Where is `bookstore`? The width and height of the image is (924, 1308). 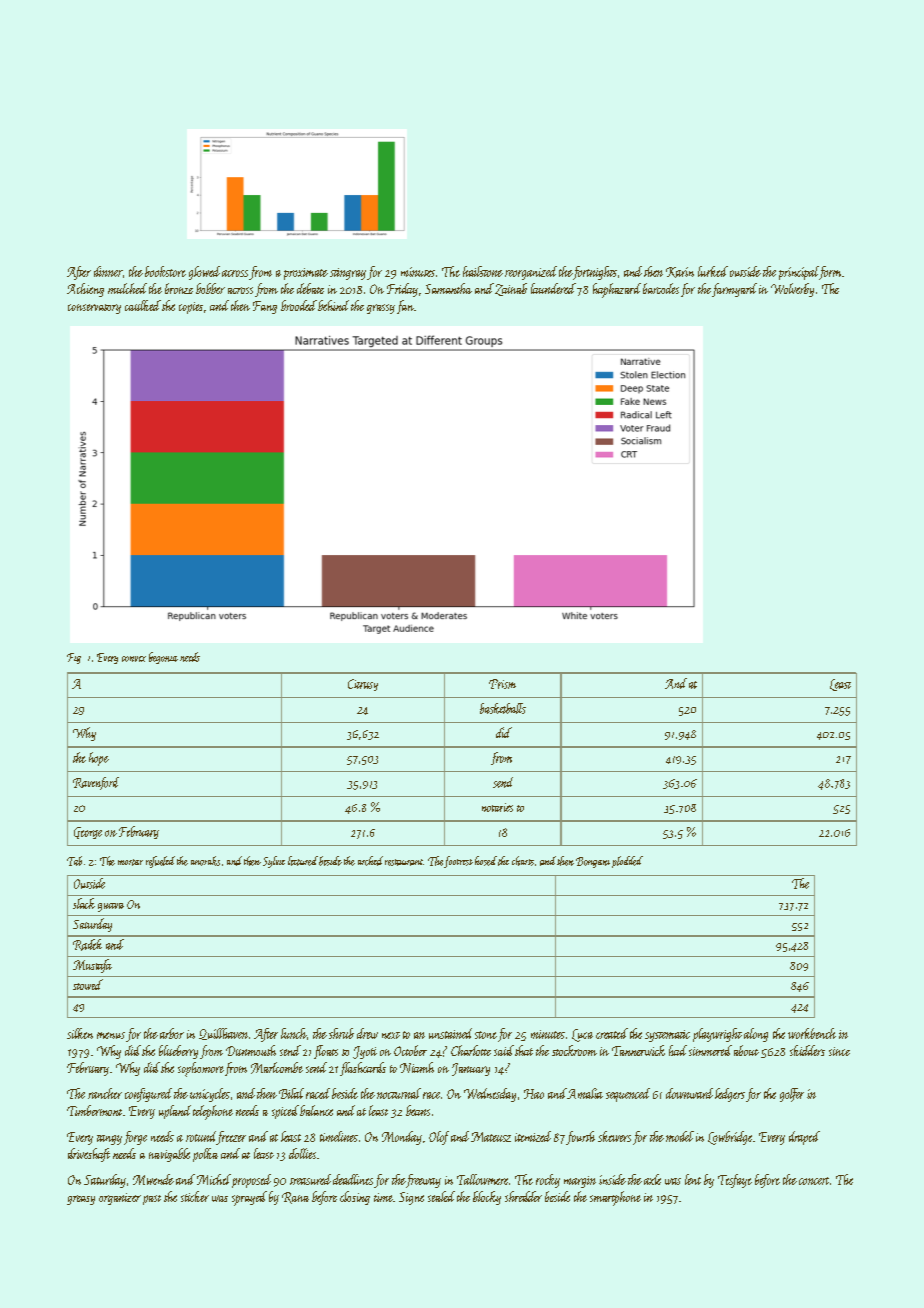
bookstore is located at coordinates (165, 271).
